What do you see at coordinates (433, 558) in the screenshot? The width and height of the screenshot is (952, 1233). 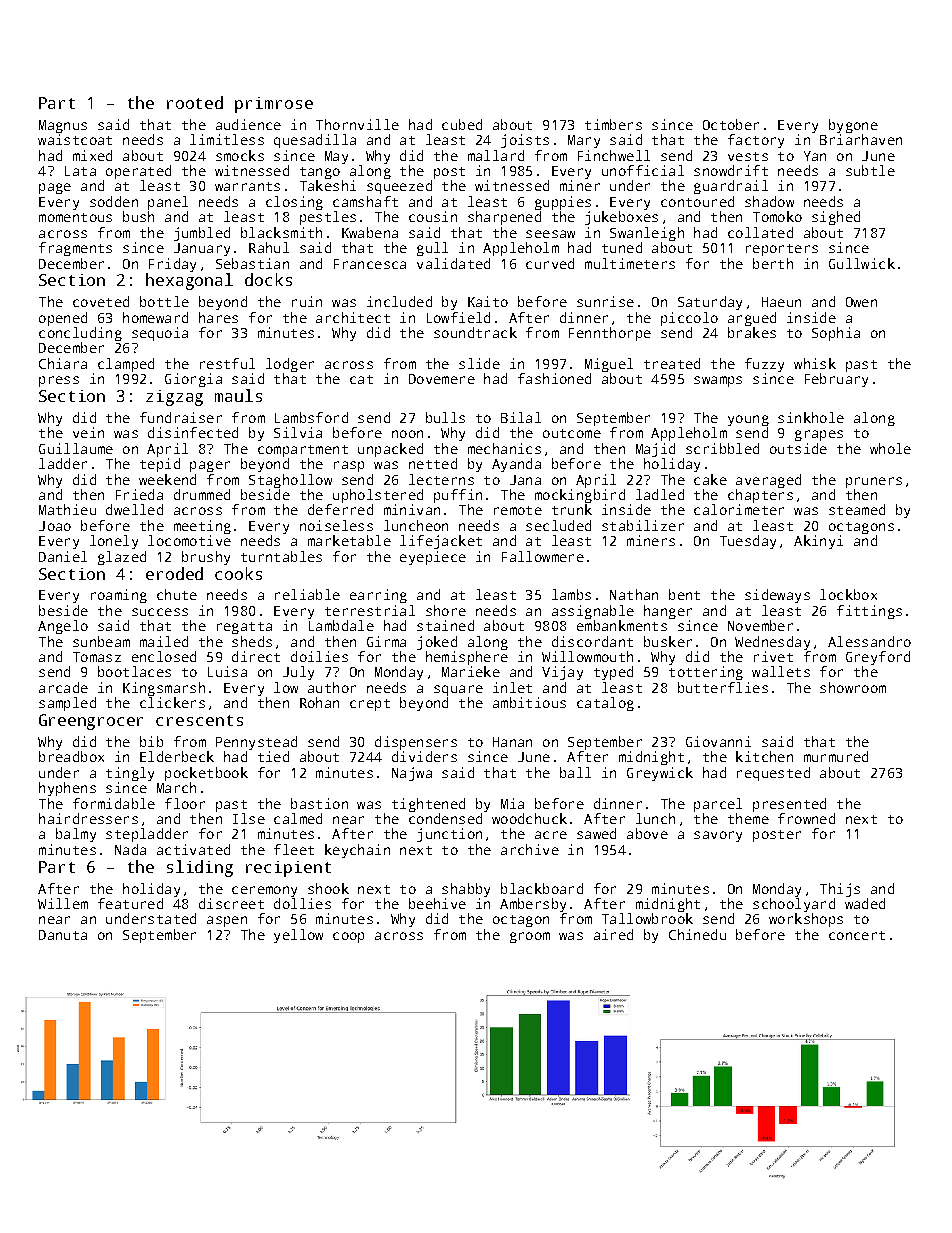 I see `eyepiece` at bounding box center [433, 558].
